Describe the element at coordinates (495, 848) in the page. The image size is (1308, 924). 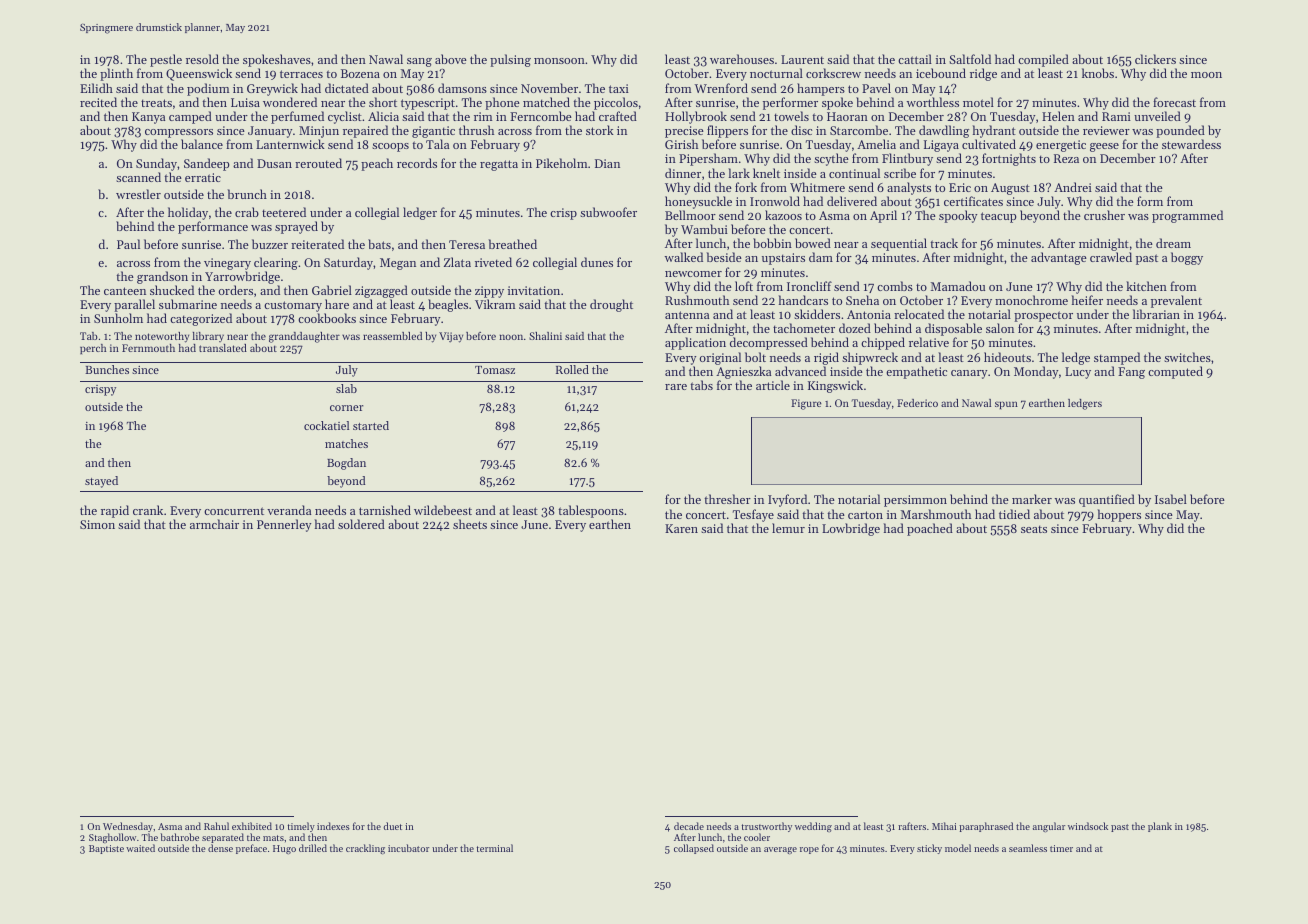
I see `terminal` at that location.
